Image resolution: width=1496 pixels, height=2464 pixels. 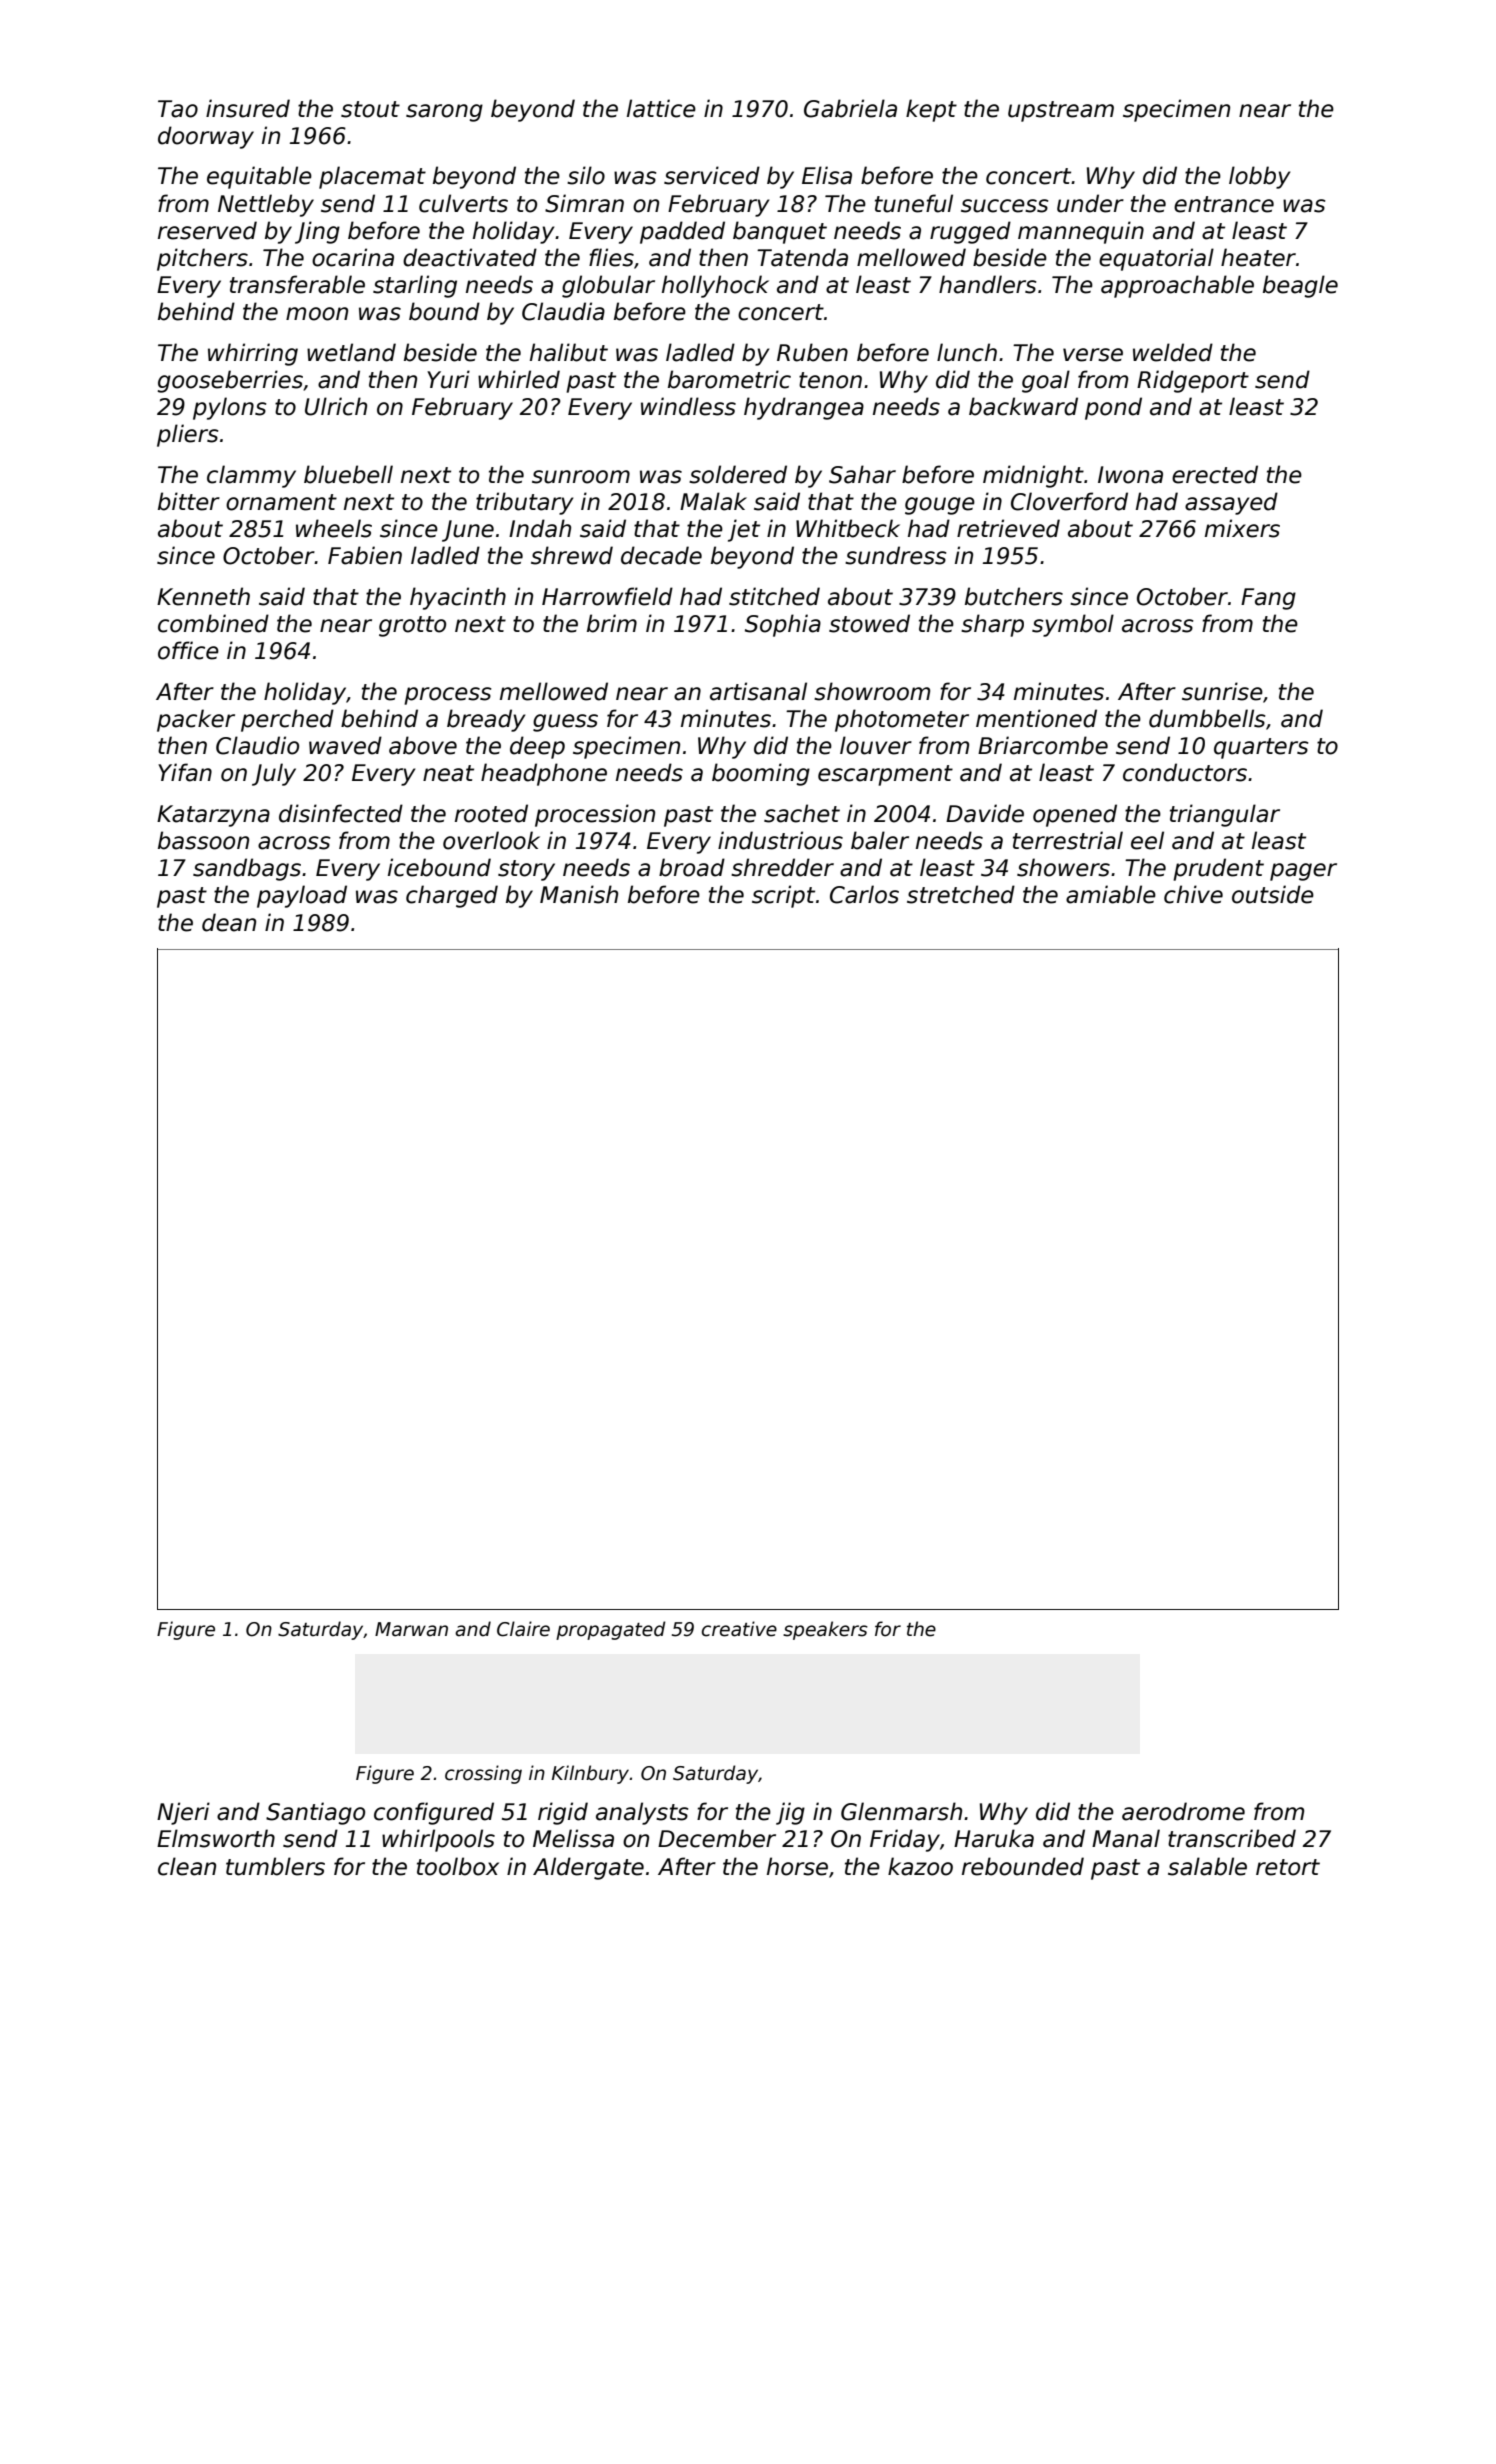 I want to click on terrestrial, so click(x=1068, y=840).
